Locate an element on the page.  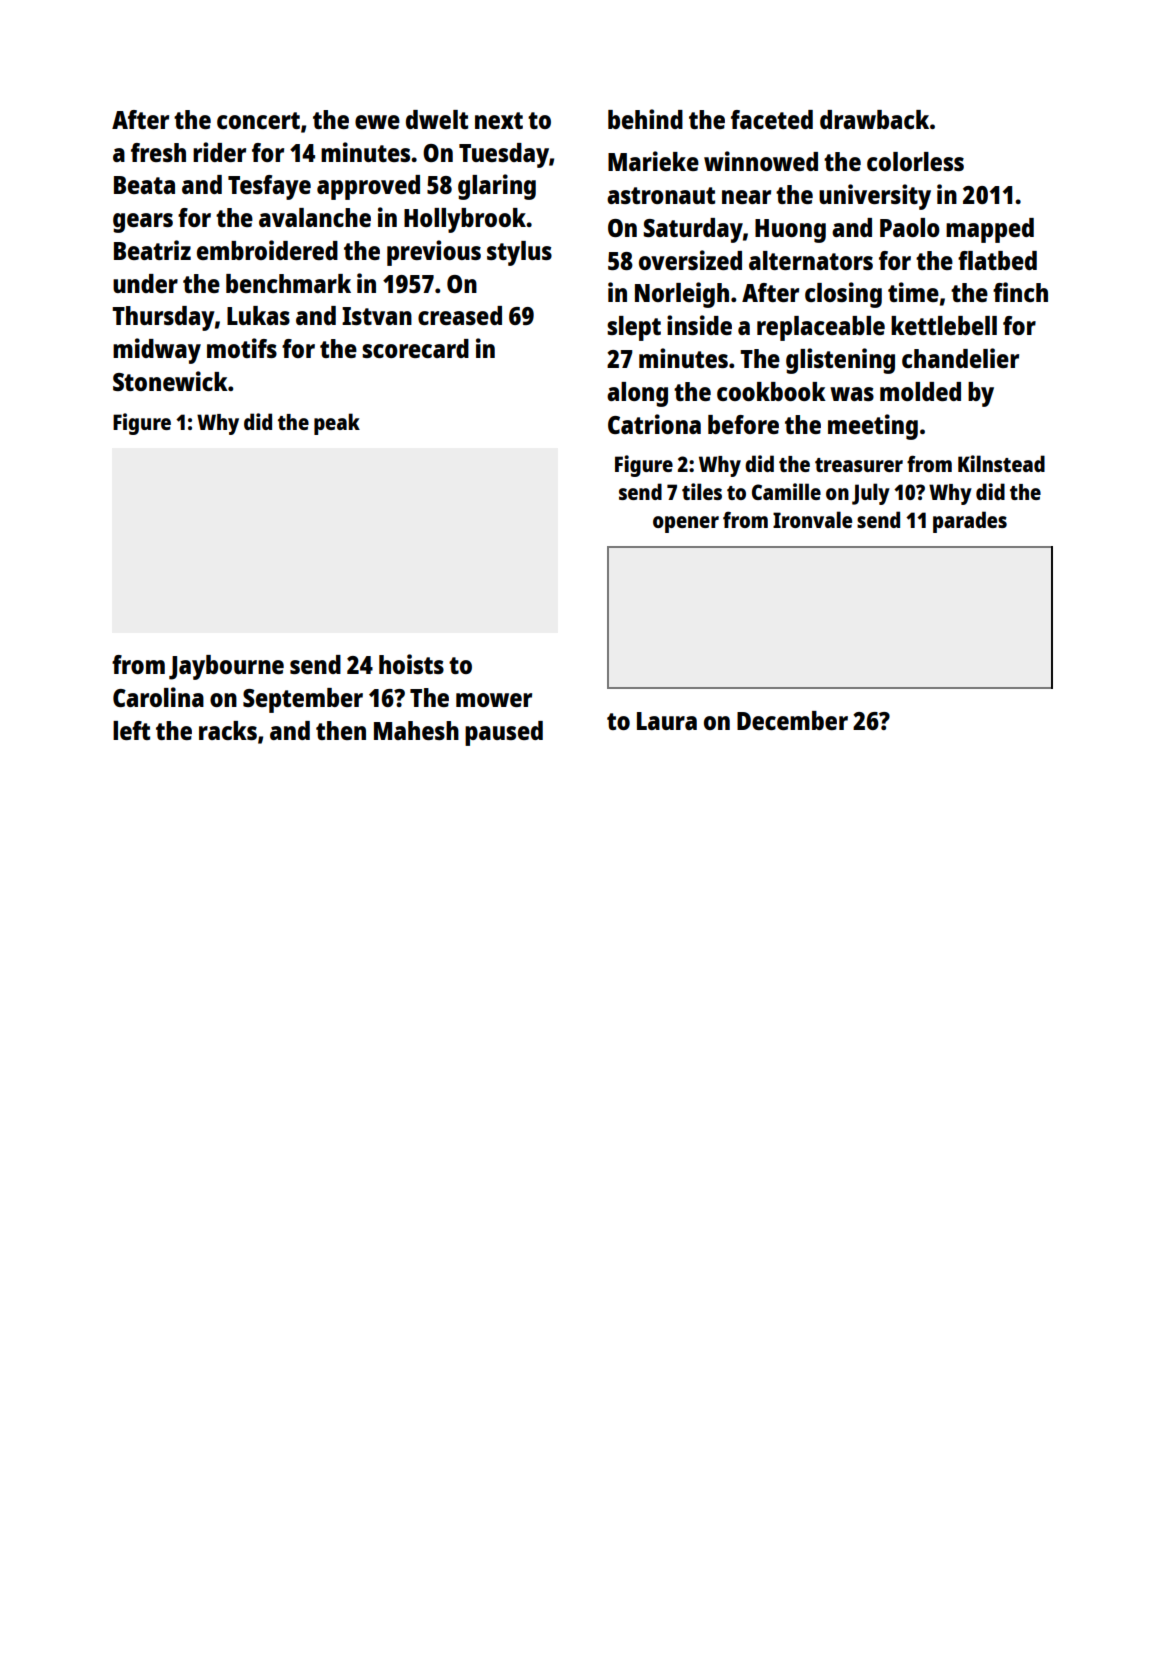
benchmark is located at coordinates (288, 283).
